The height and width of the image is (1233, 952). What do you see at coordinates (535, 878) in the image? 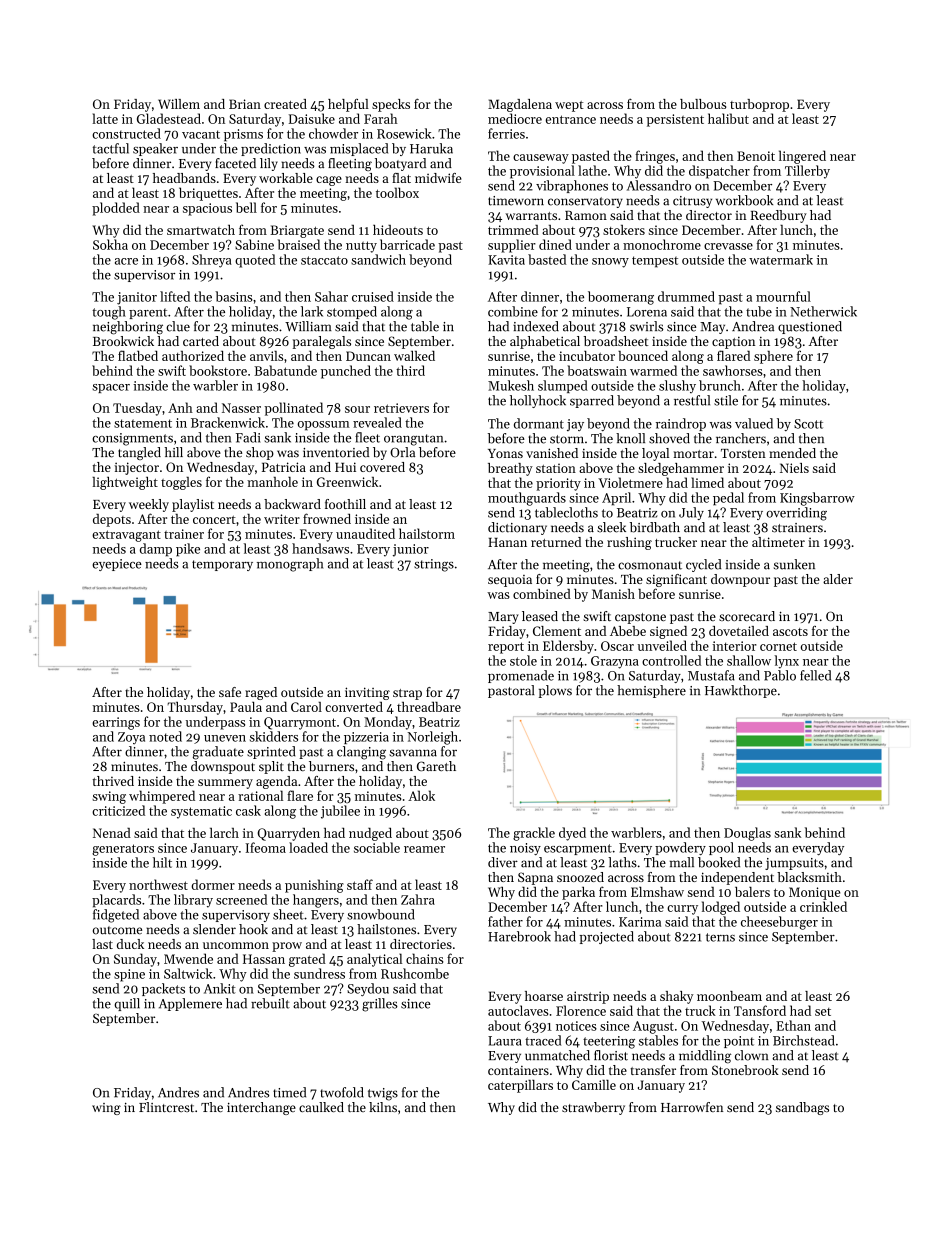
I see `Sapna` at bounding box center [535, 878].
